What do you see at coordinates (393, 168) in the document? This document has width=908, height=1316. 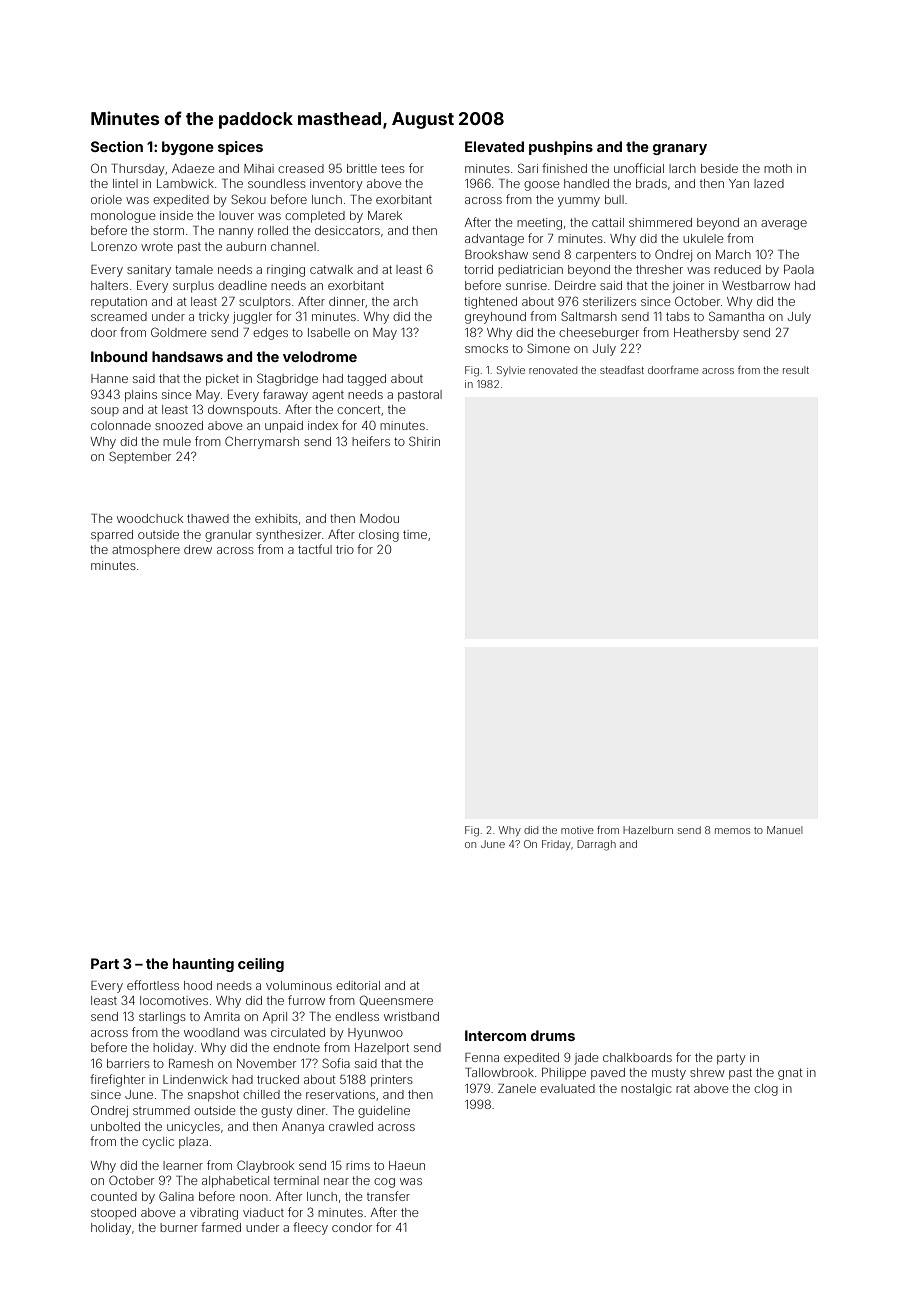 I see `tees` at bounding box center [393, 168].
